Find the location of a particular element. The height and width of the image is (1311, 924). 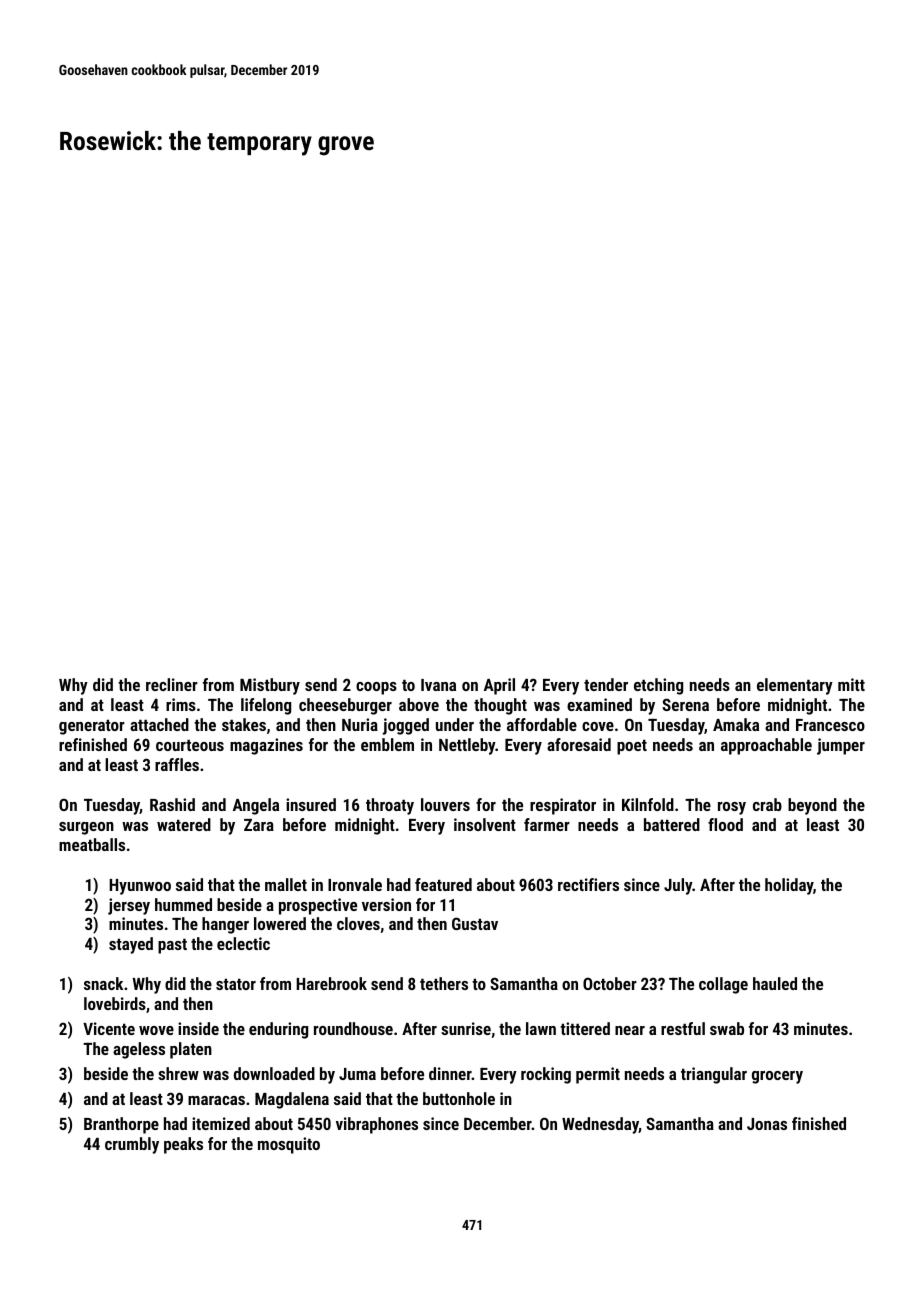

recliner is located at coordinates (172, 684).
